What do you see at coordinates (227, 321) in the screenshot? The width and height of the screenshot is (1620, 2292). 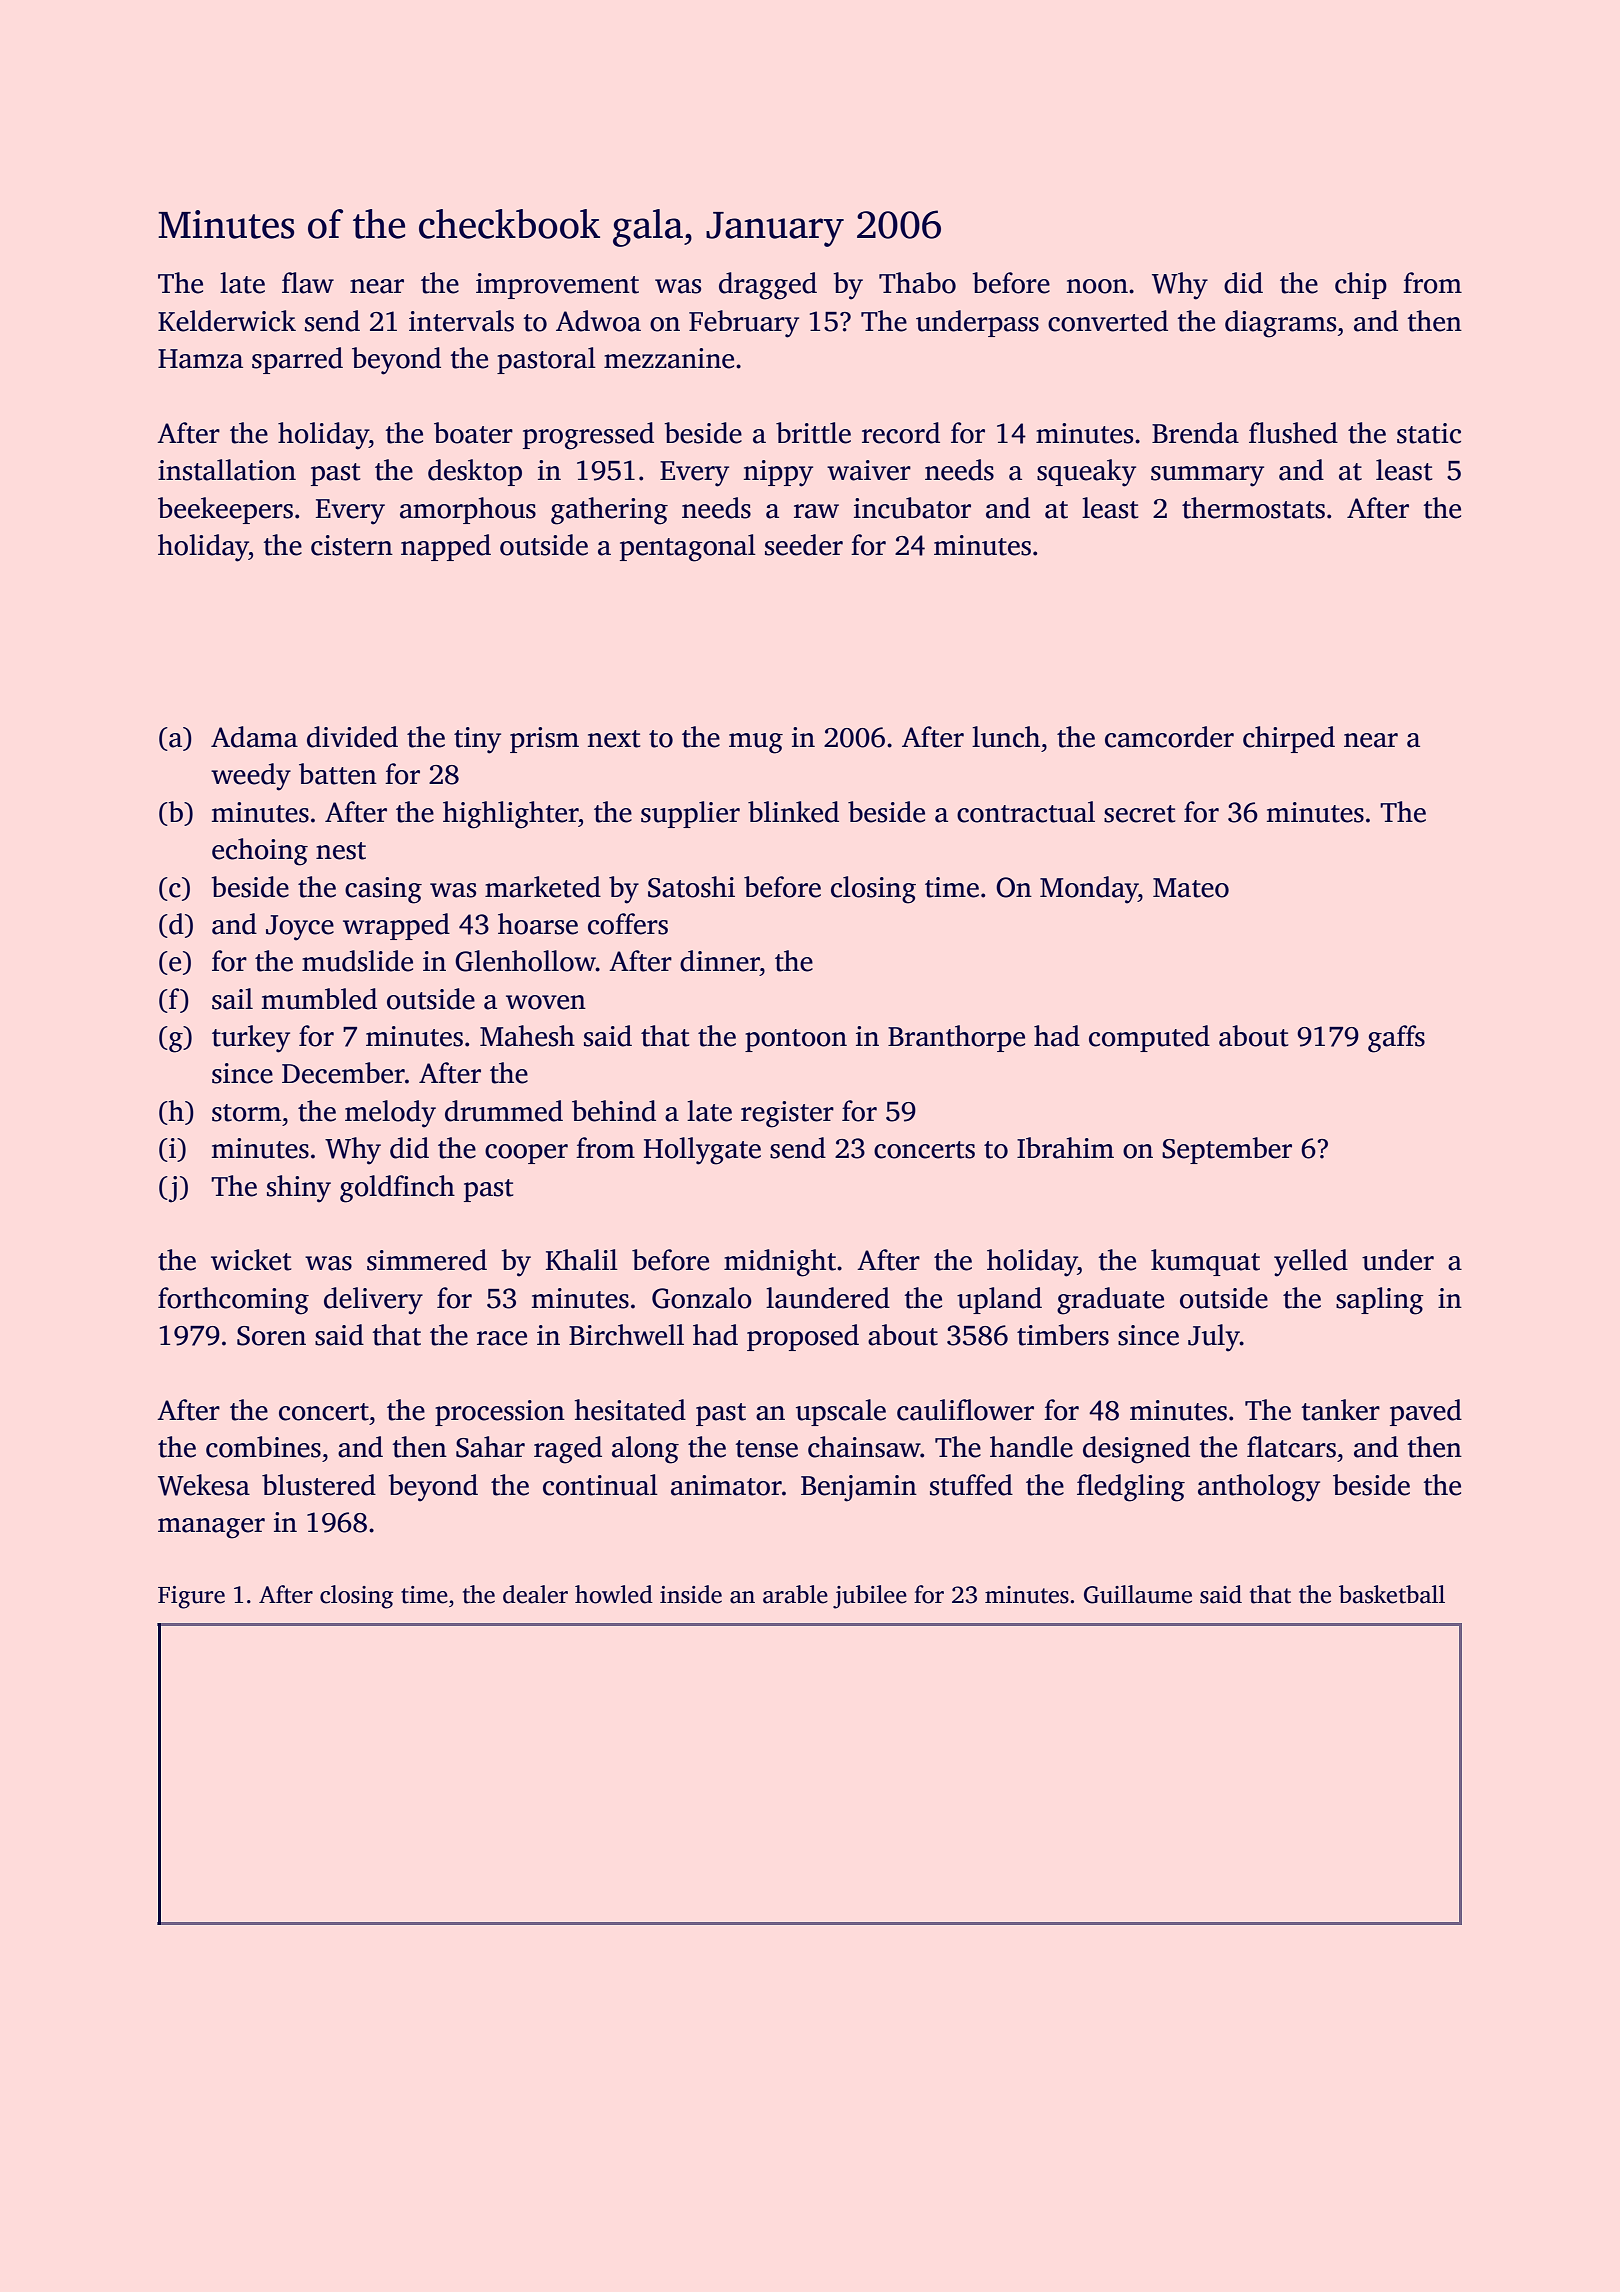 I see `Kelderwick` at bounding box center [227, 321].
